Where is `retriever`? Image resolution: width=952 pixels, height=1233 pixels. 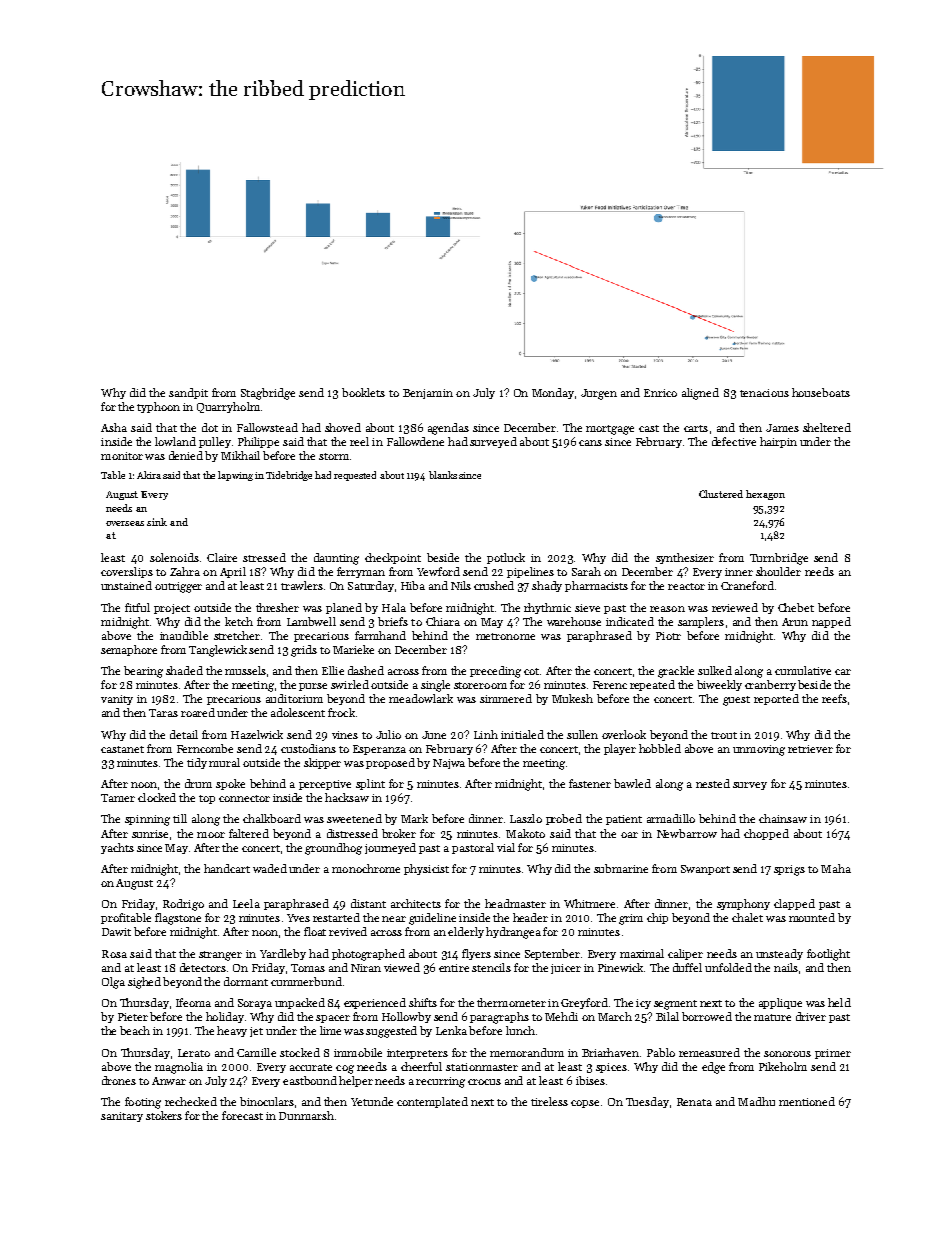 retriever is located at coordinates (810, 749).
